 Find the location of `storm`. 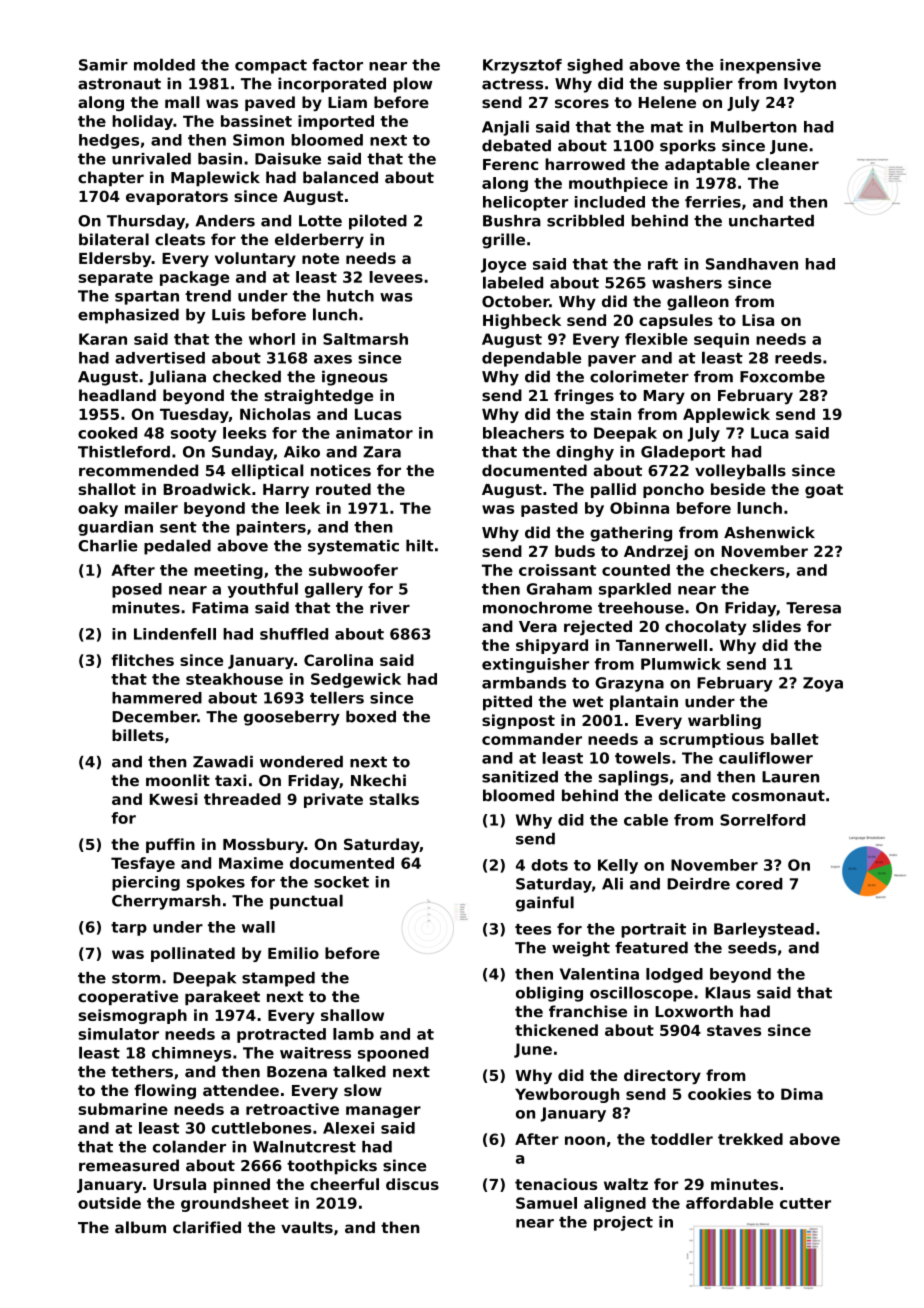

storm is located at coordinates (136, 978).
